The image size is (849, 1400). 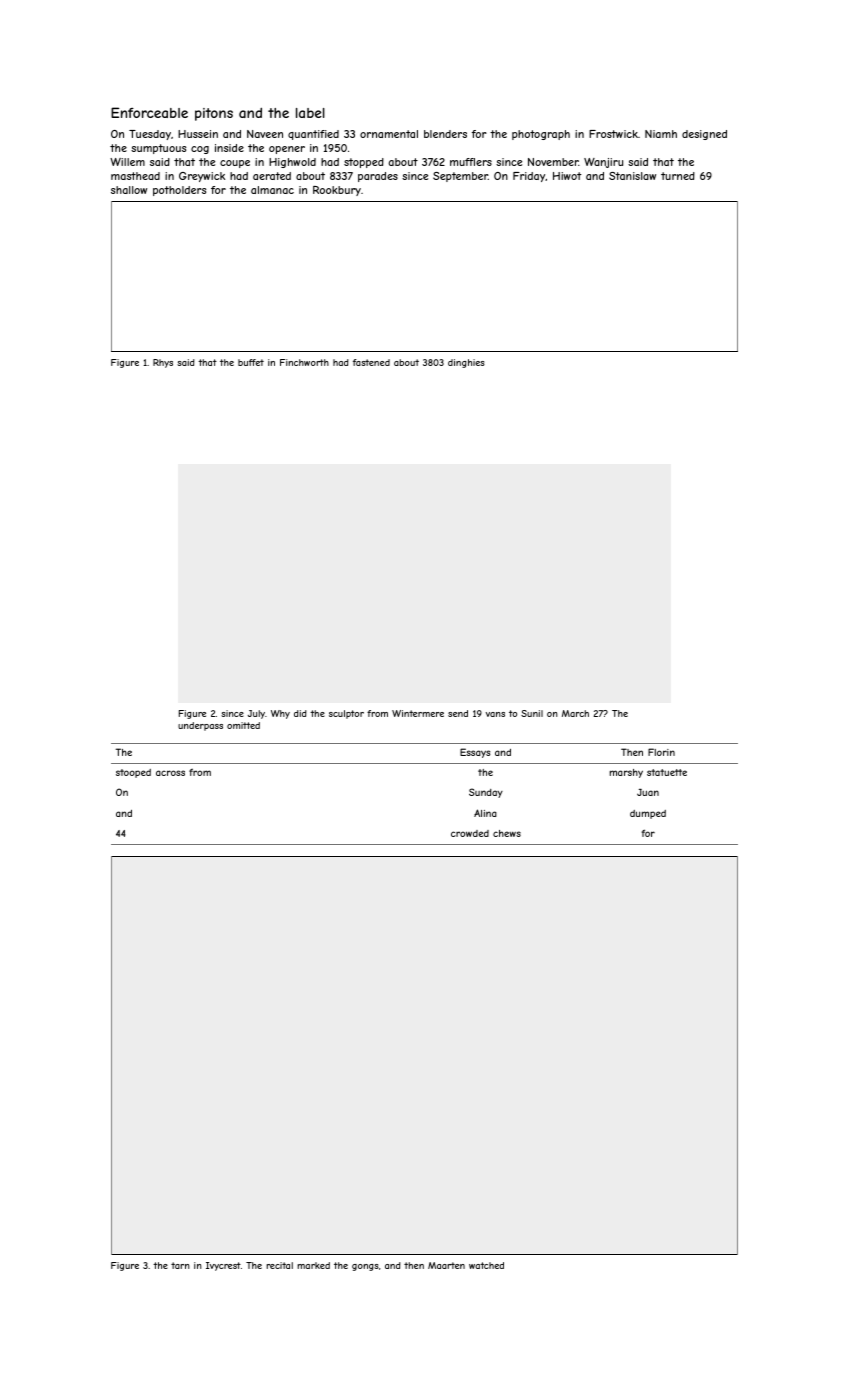 What do you see at coordinates (446, 1265) in the image?
I see `Maarten` at bounding box center [446, 1265].
